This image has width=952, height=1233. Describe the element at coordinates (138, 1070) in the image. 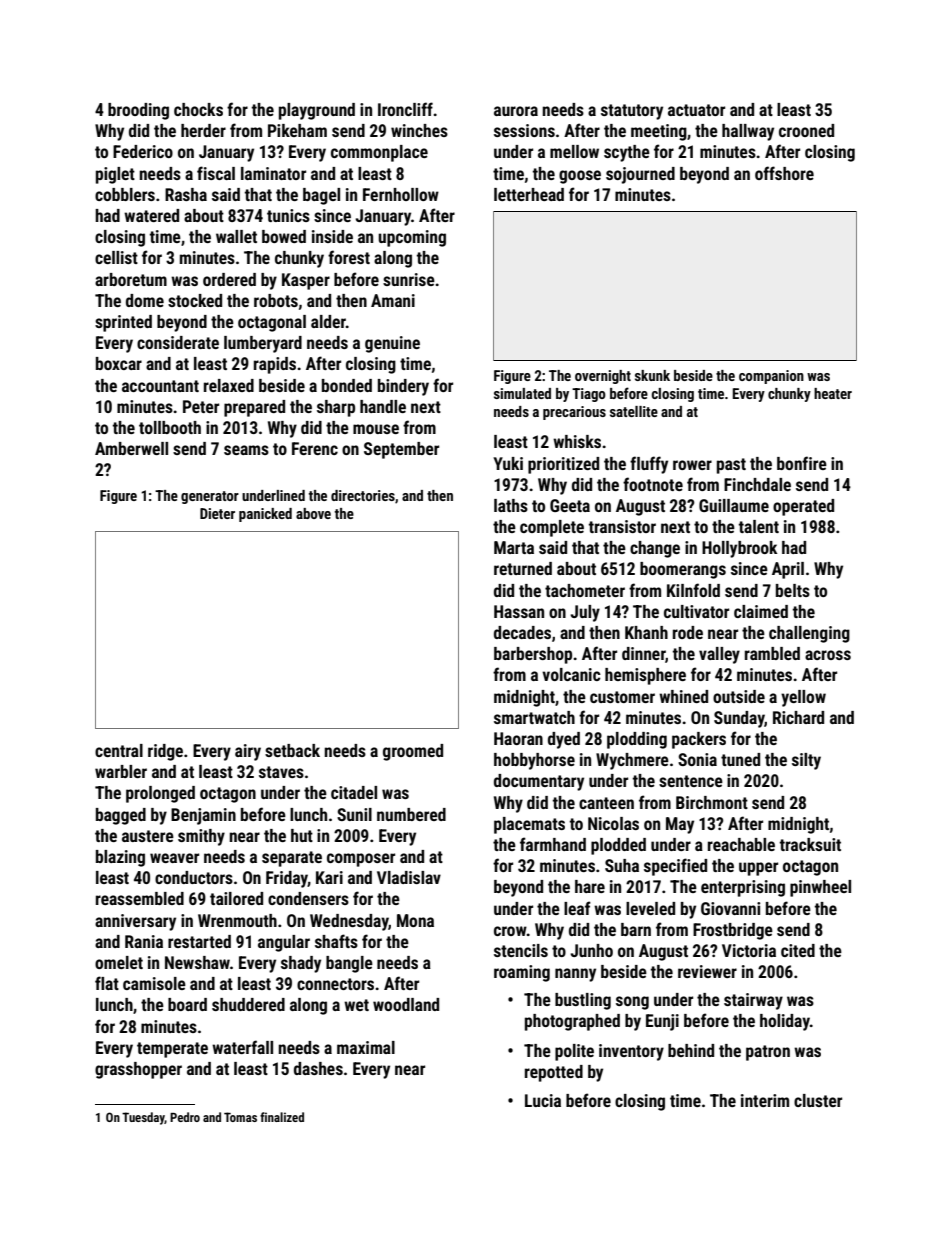

I see `grasshopper` at that location.
